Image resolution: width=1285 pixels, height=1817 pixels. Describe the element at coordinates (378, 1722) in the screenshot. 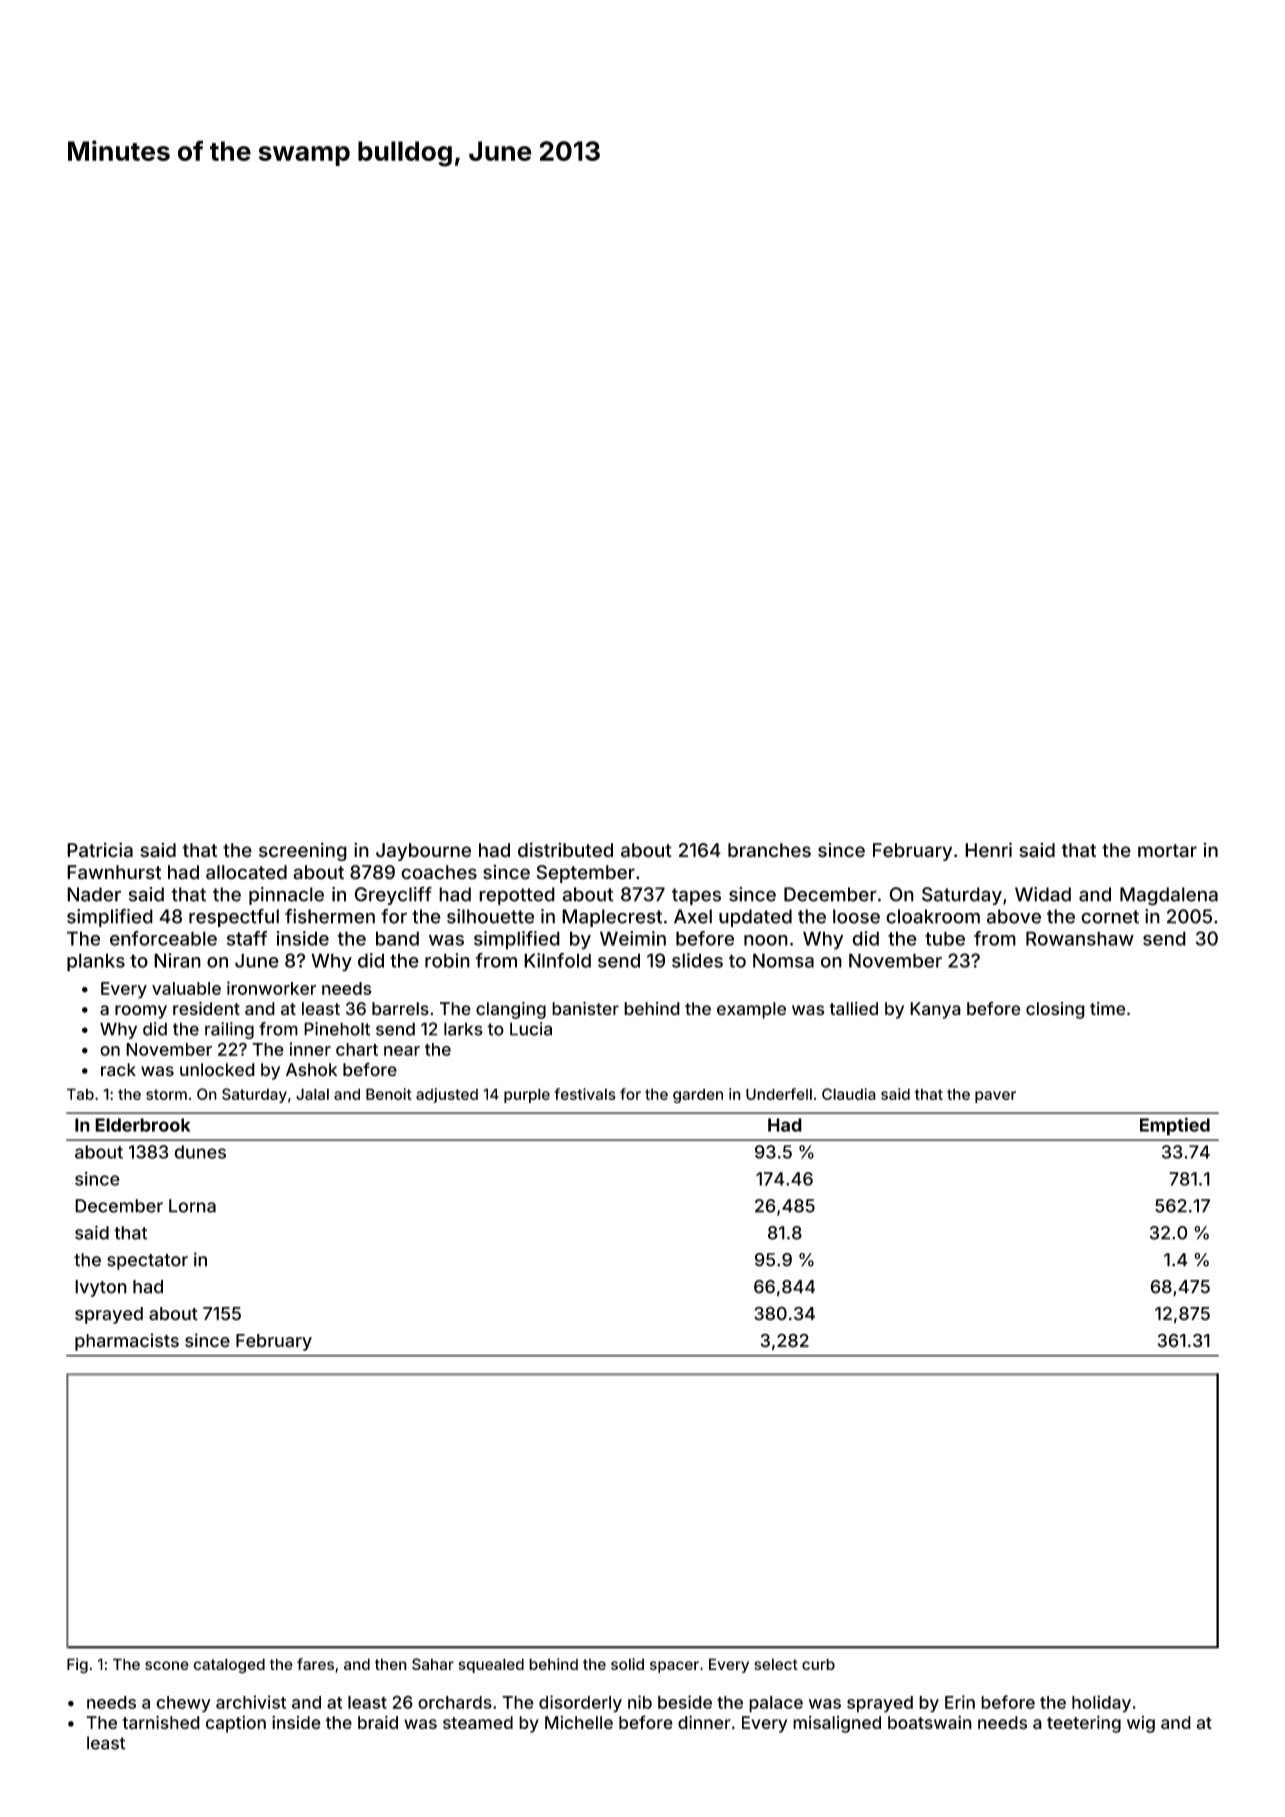

I see `braid` at that location.
